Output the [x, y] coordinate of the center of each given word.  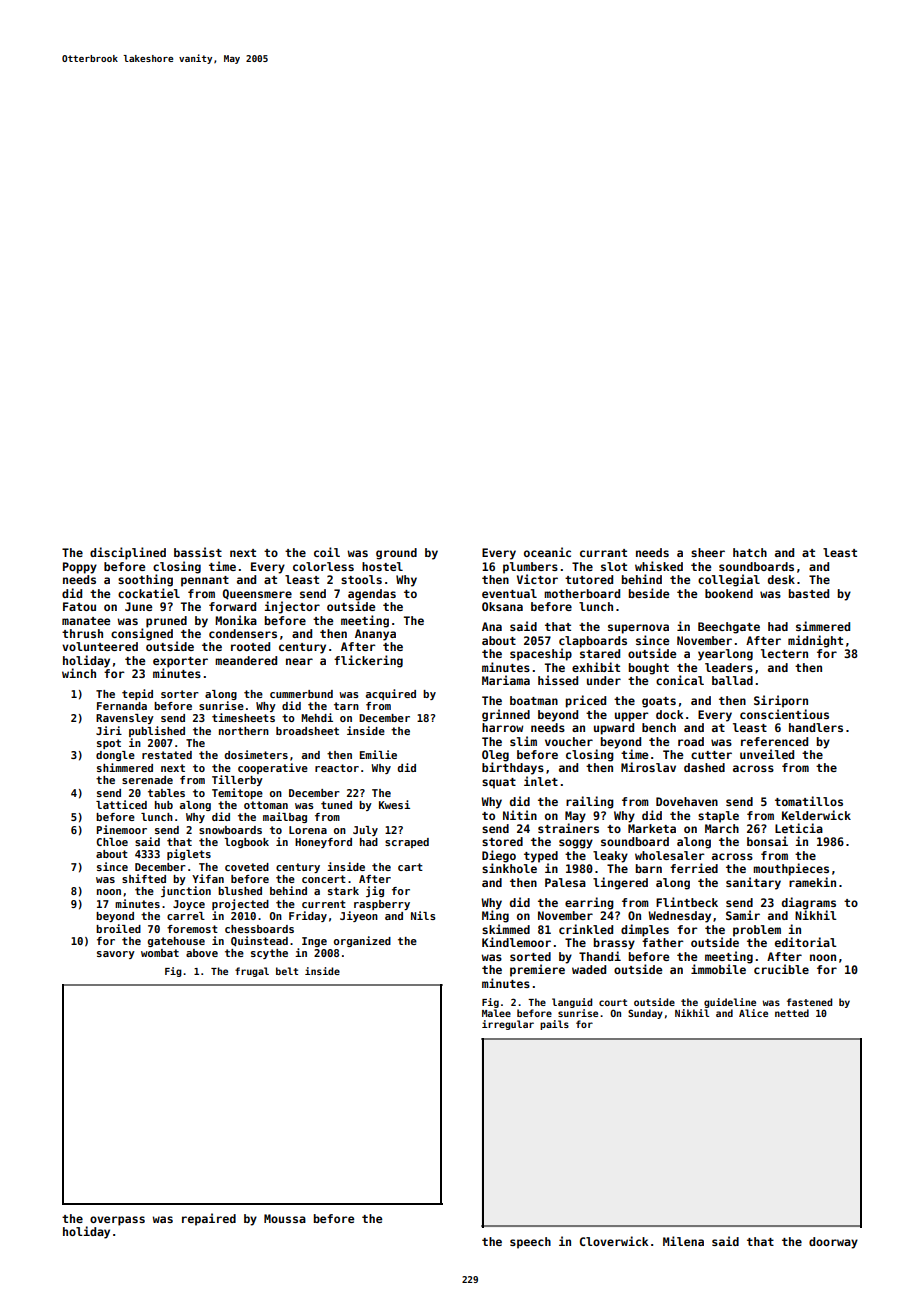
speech [530, 1243]
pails [554, 1025]
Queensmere [257, 594]
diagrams [809, 903]
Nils [423, 915]
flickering [368, 661]
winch [79, 673]
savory [116, 955]
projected [240, 904]
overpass [117, 1221]
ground [396, 554]
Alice [753, 1013]
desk [781, 579]
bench [659, 727]
